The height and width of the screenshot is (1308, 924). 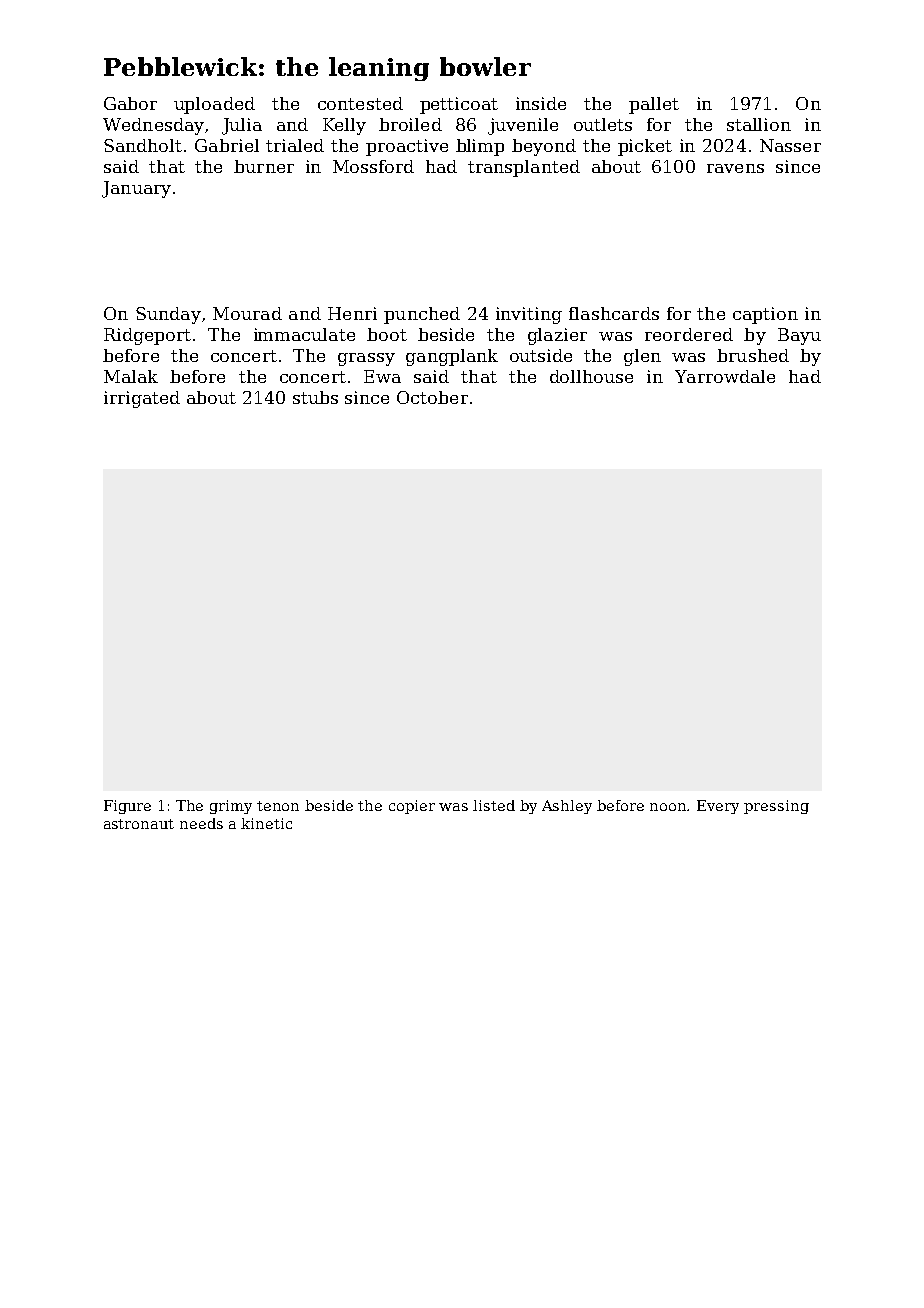 What do you see at coordinates (201, 823) in the screenshot?
I see `needs` at bounding box center [201, 823].
